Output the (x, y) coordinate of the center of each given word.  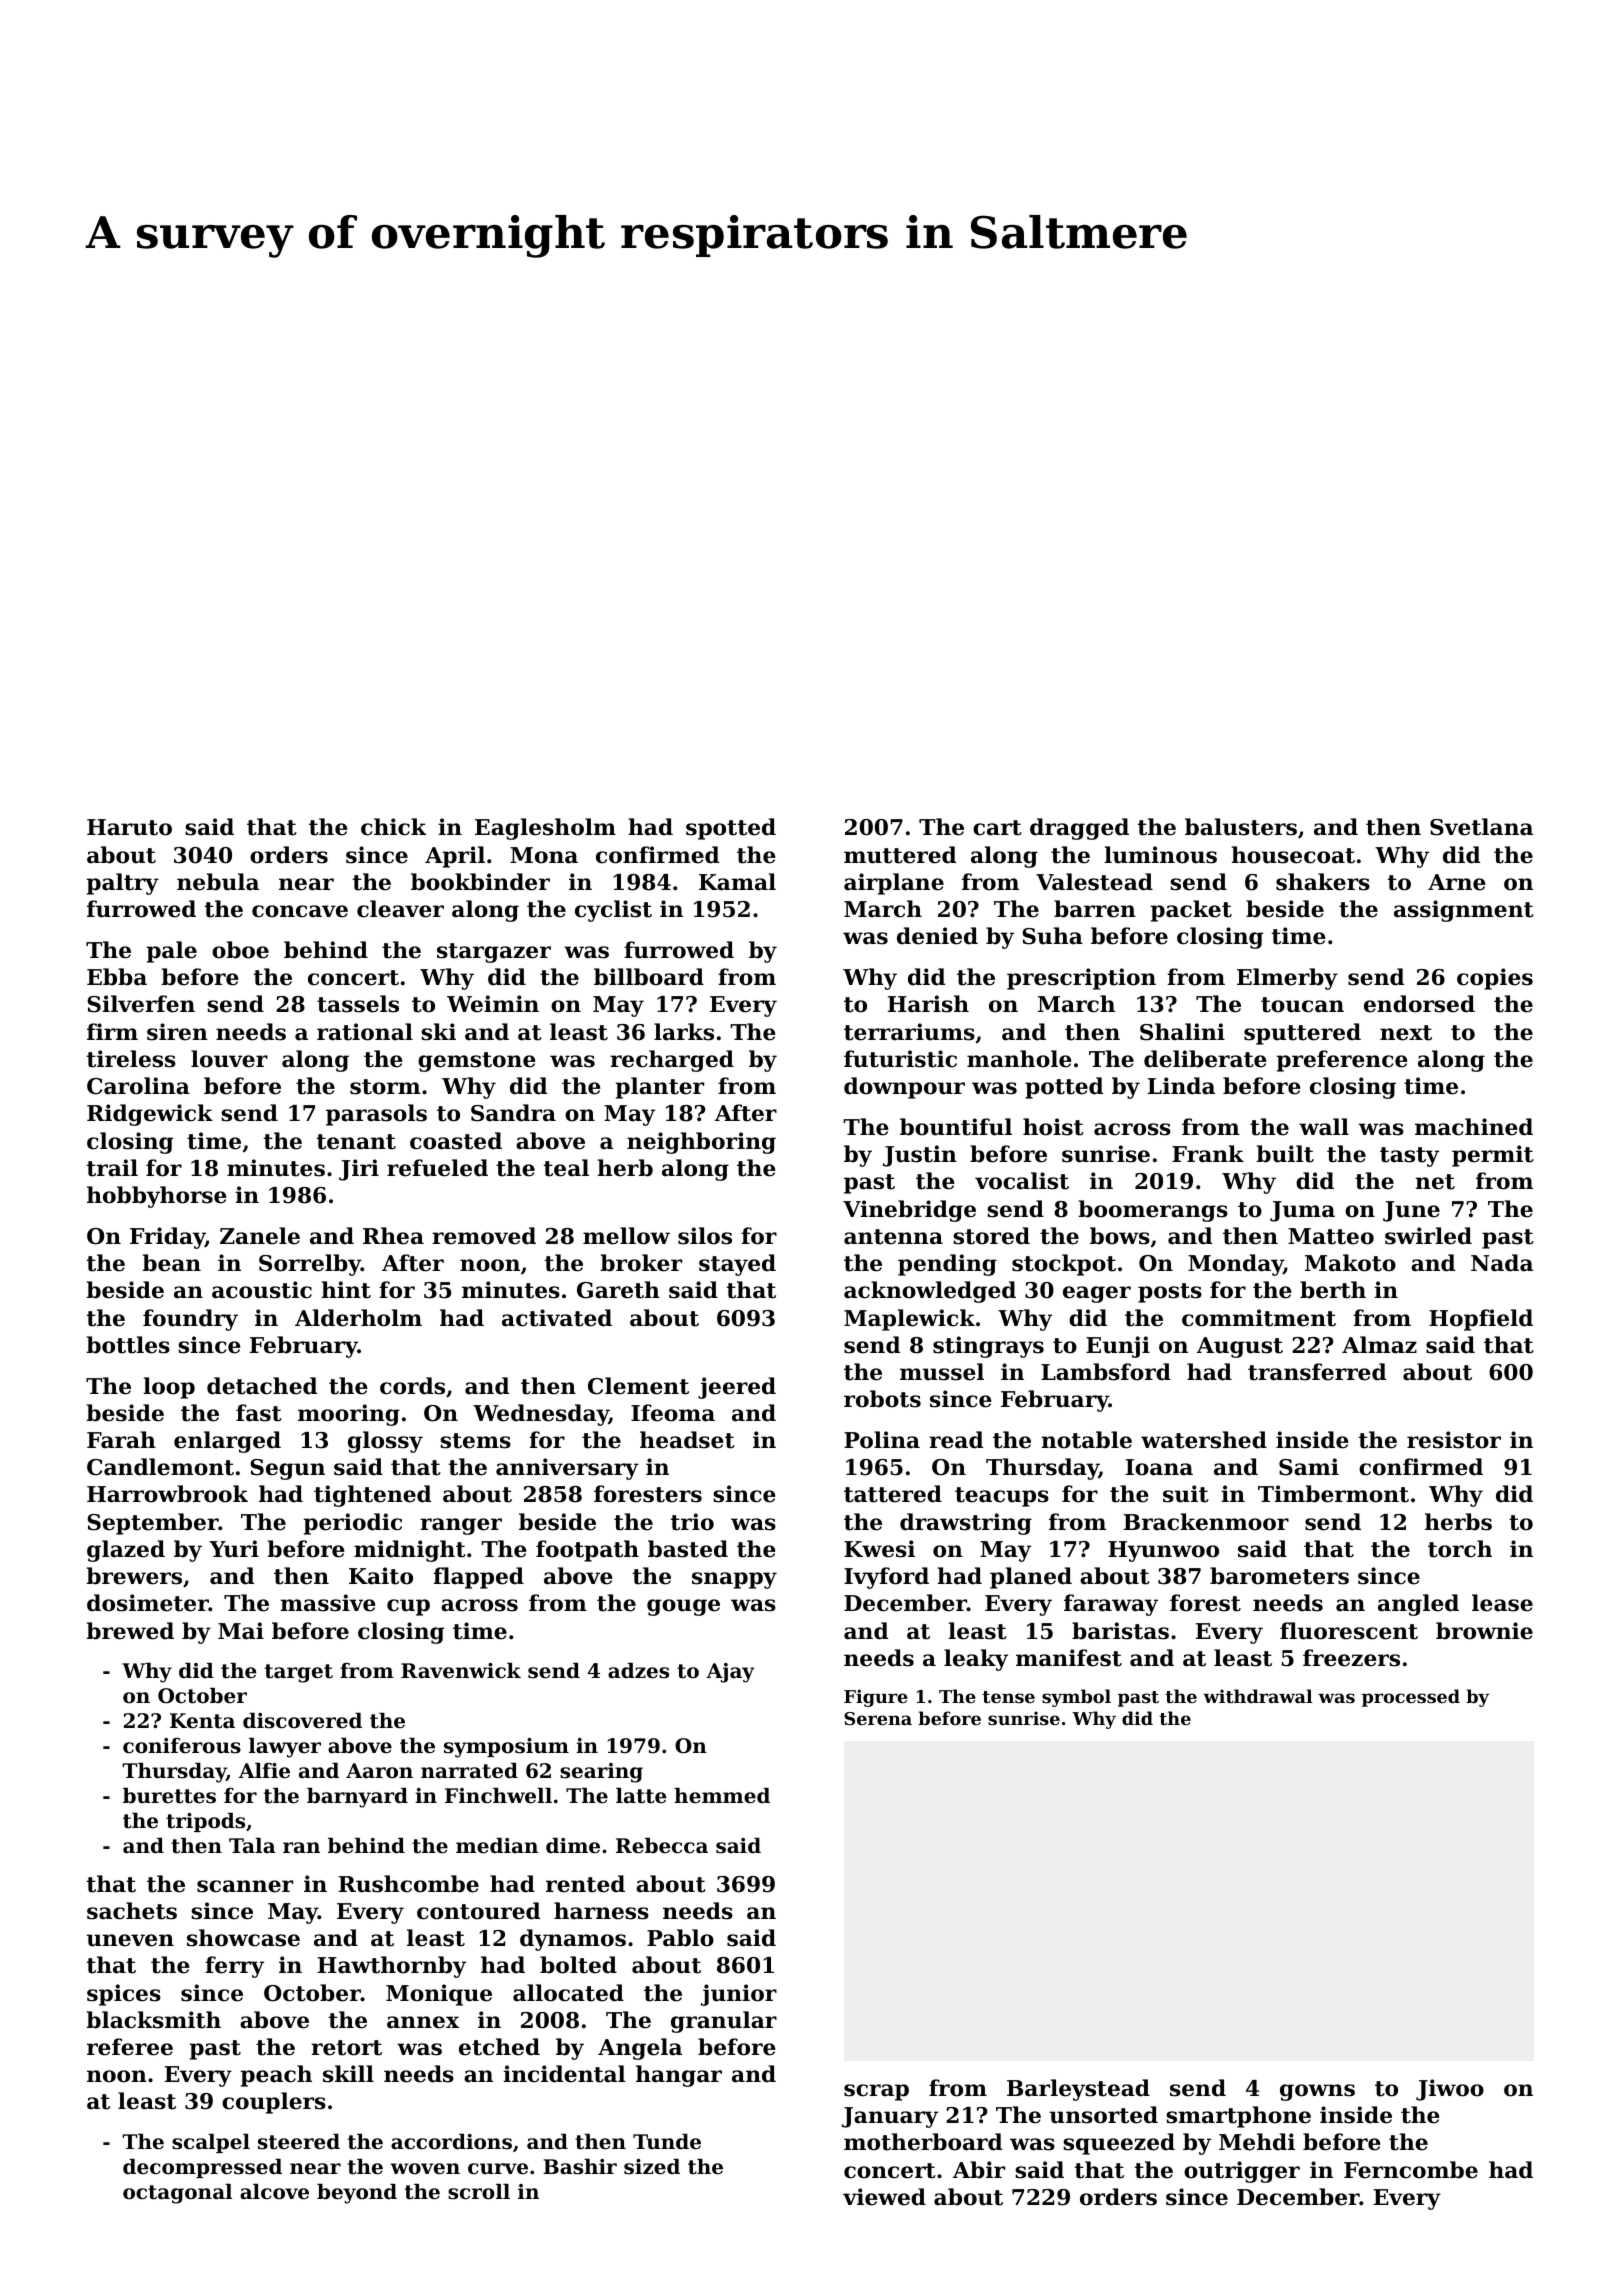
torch (1460, 1549)
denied (937, 936)
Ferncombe (1411, 2170)
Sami (1309, 1467)
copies (1495, 979)
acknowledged (930, 1292)
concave (300, 911)
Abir (979, 2170)
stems (475, 1441)
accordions (451, 2142)
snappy (734, 1580)
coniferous (182, 1746)
